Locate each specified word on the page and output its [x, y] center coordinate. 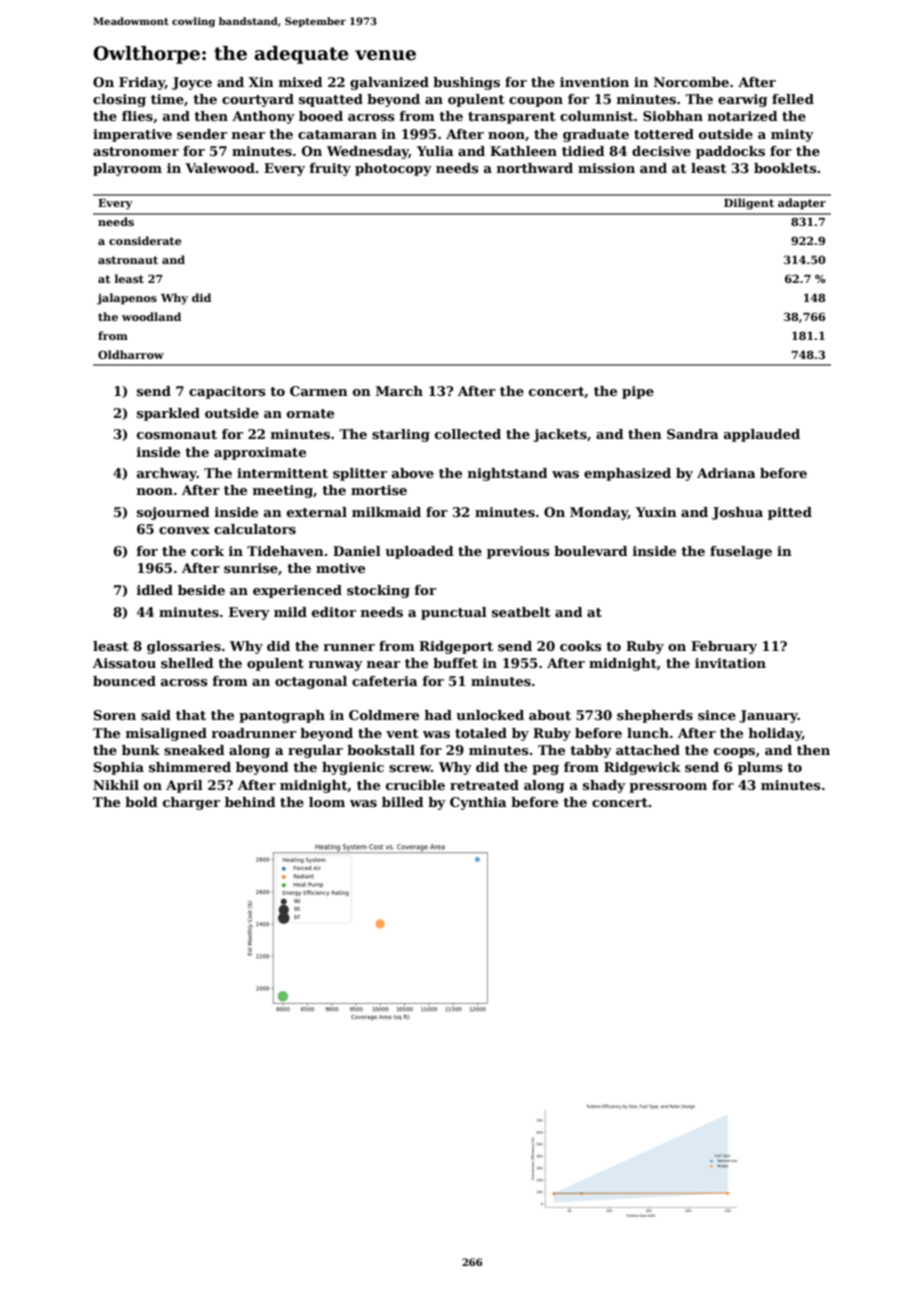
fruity [330, 169]
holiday [775, 734]
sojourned [173, 513]
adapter [802, 204]
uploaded [419, 552]
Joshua [737, 513]
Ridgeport [456, 647]
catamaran [337, 134]
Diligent [749, 204]
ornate [310, 413]
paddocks [730, 152]
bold [141, 802]
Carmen [319, 391]
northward [535, 168]
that [191, 715]
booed [321, 116]
